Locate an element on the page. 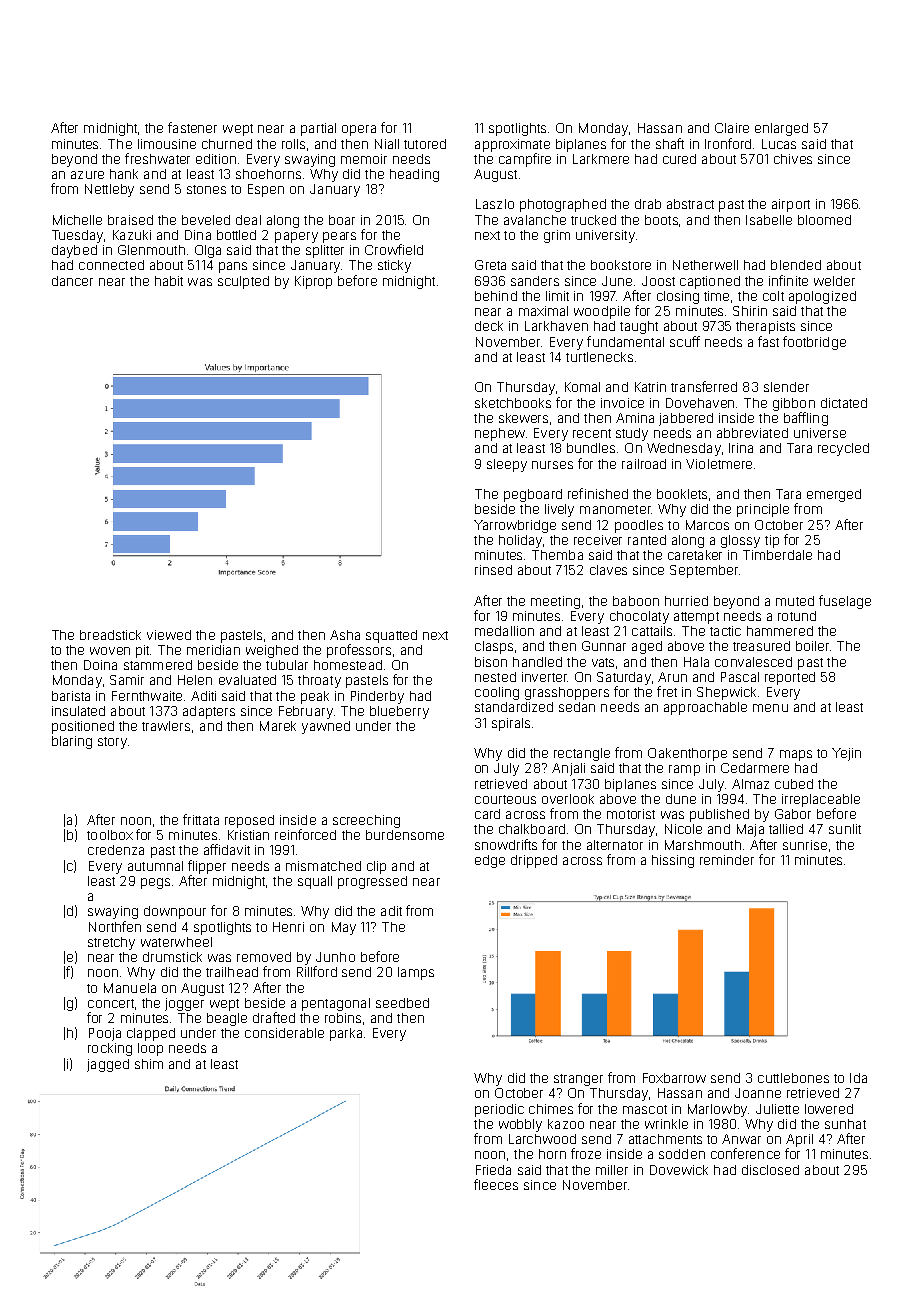  memoir is located at coordinates (364, 159).
